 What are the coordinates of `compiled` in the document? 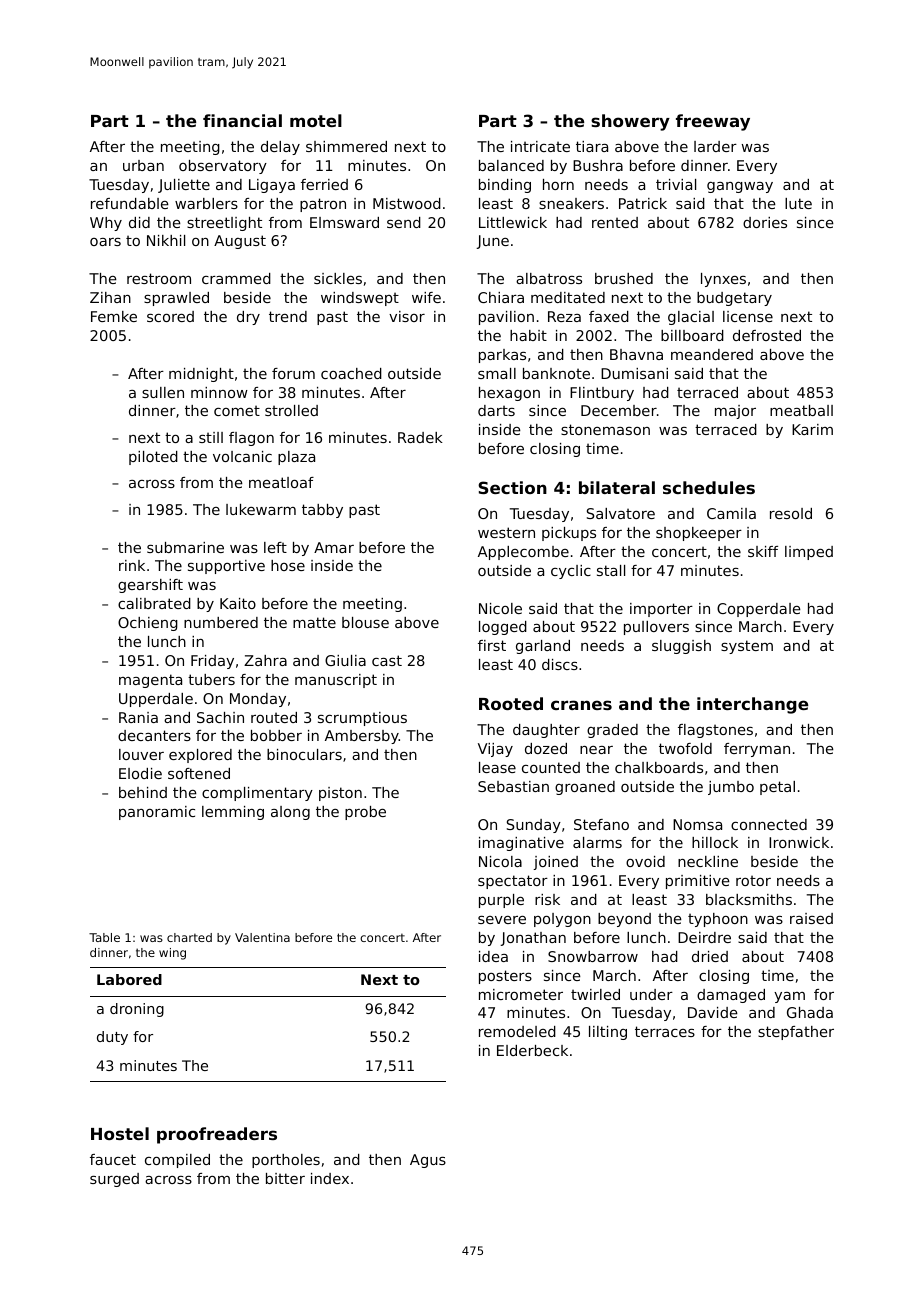 It's located at (177, 1161).
